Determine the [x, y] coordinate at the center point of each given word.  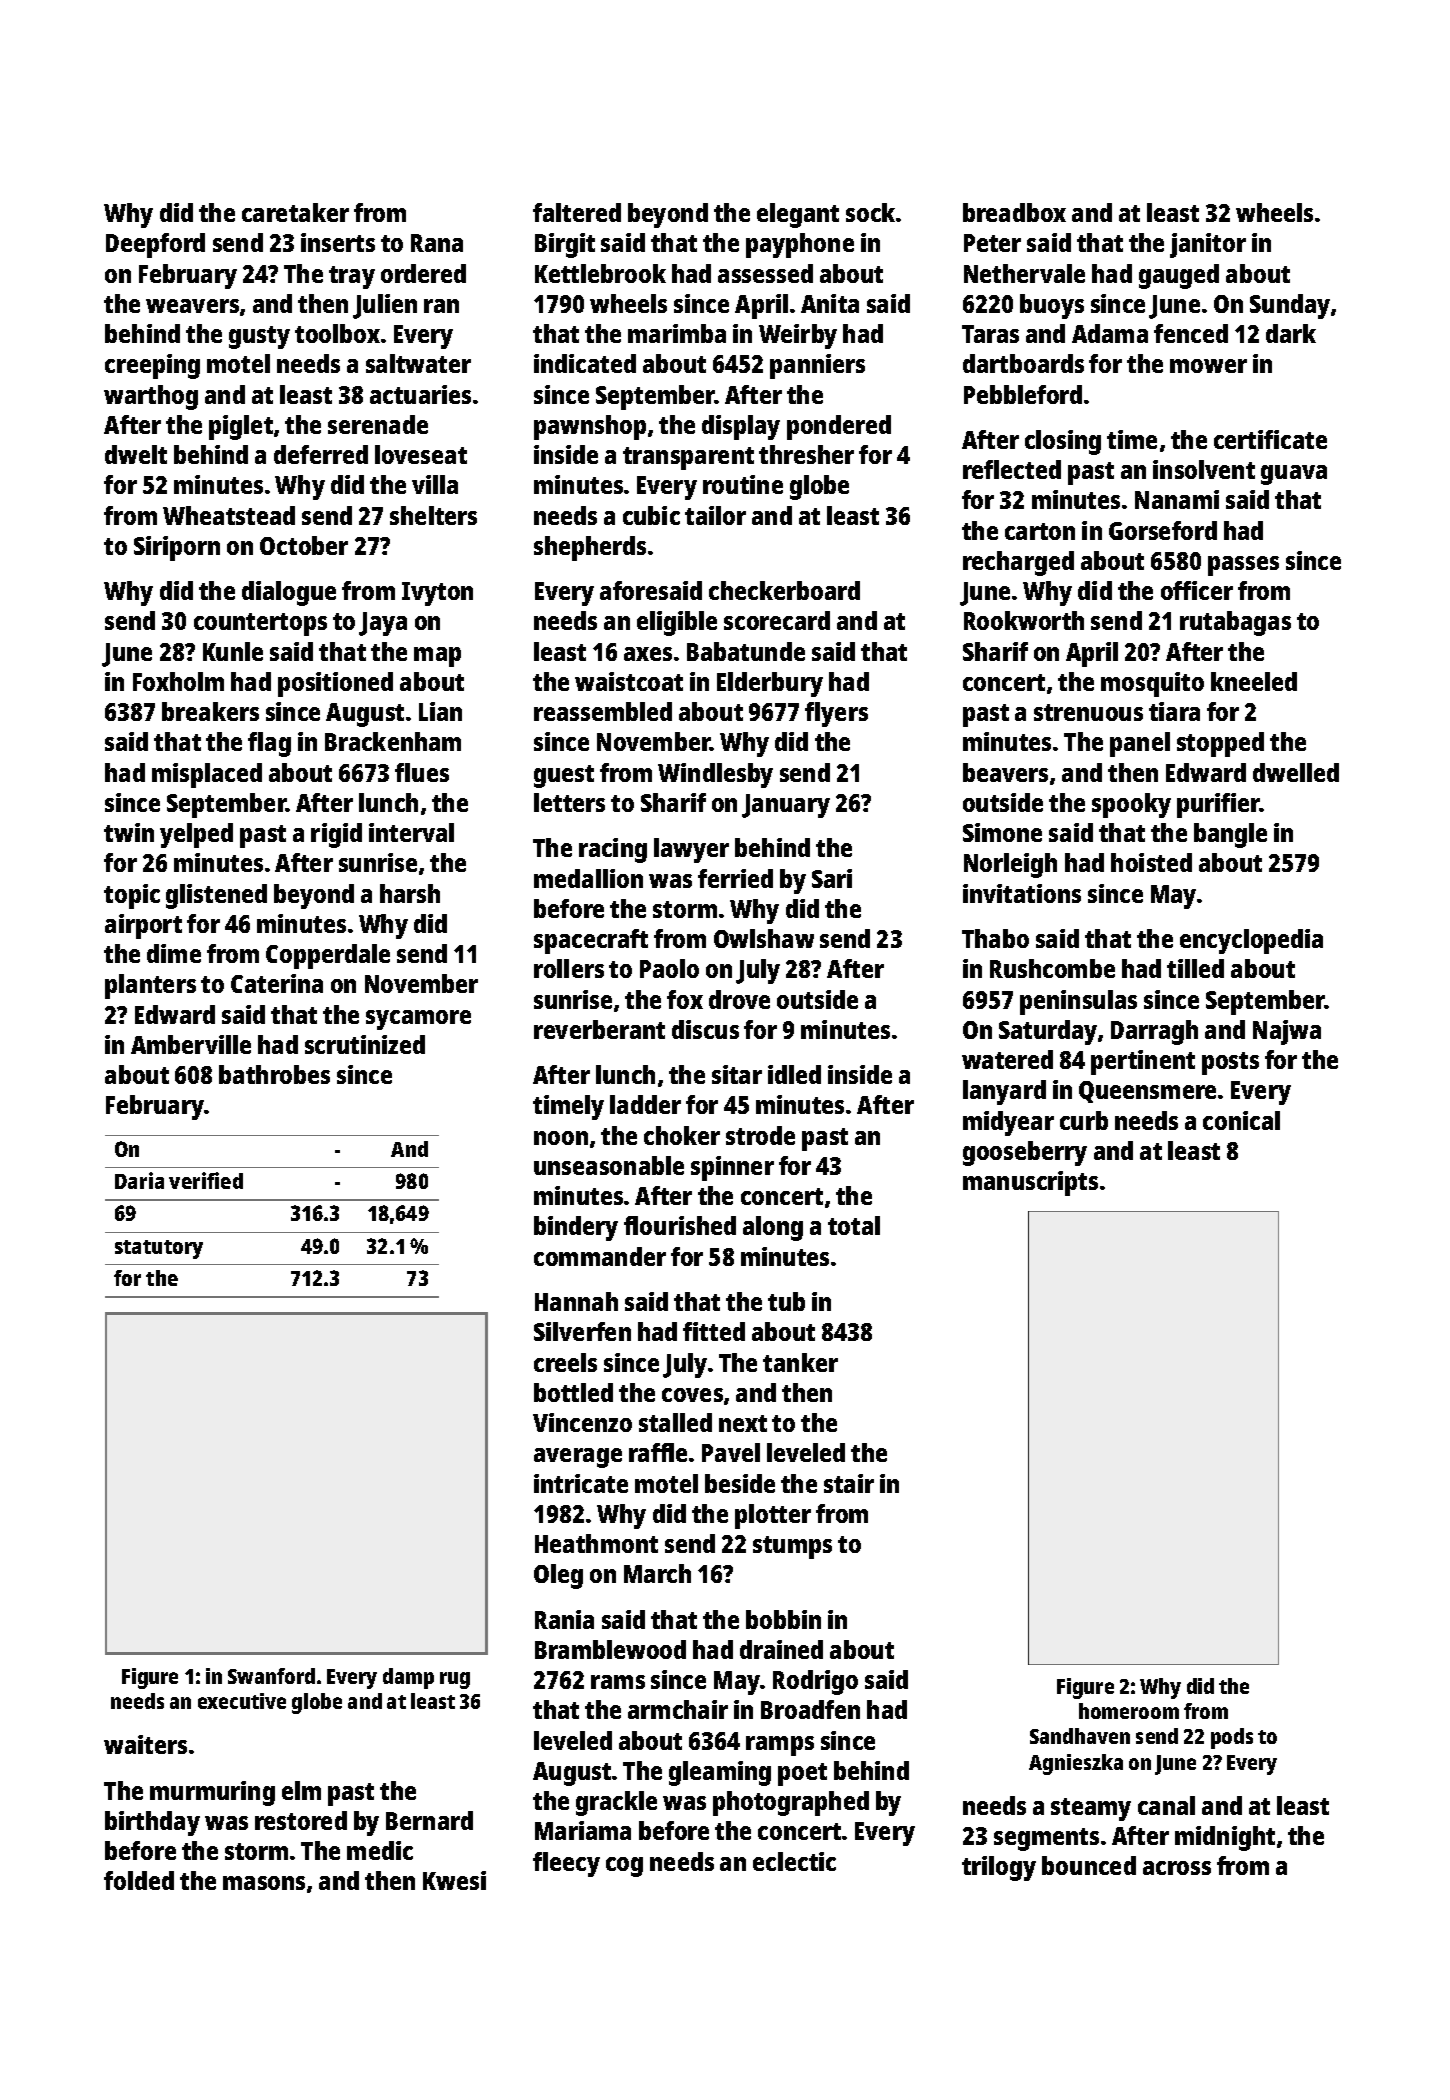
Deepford [155, 245]
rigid [336, 835]
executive [242, 1701]
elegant [798, 215]
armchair [678, 1709]
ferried [735, 878]
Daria [139, 1180]
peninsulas [1078, 1002]
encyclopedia [1251, 941]
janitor [1208, 245]
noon [561, 1138]
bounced [1089, 1865]
